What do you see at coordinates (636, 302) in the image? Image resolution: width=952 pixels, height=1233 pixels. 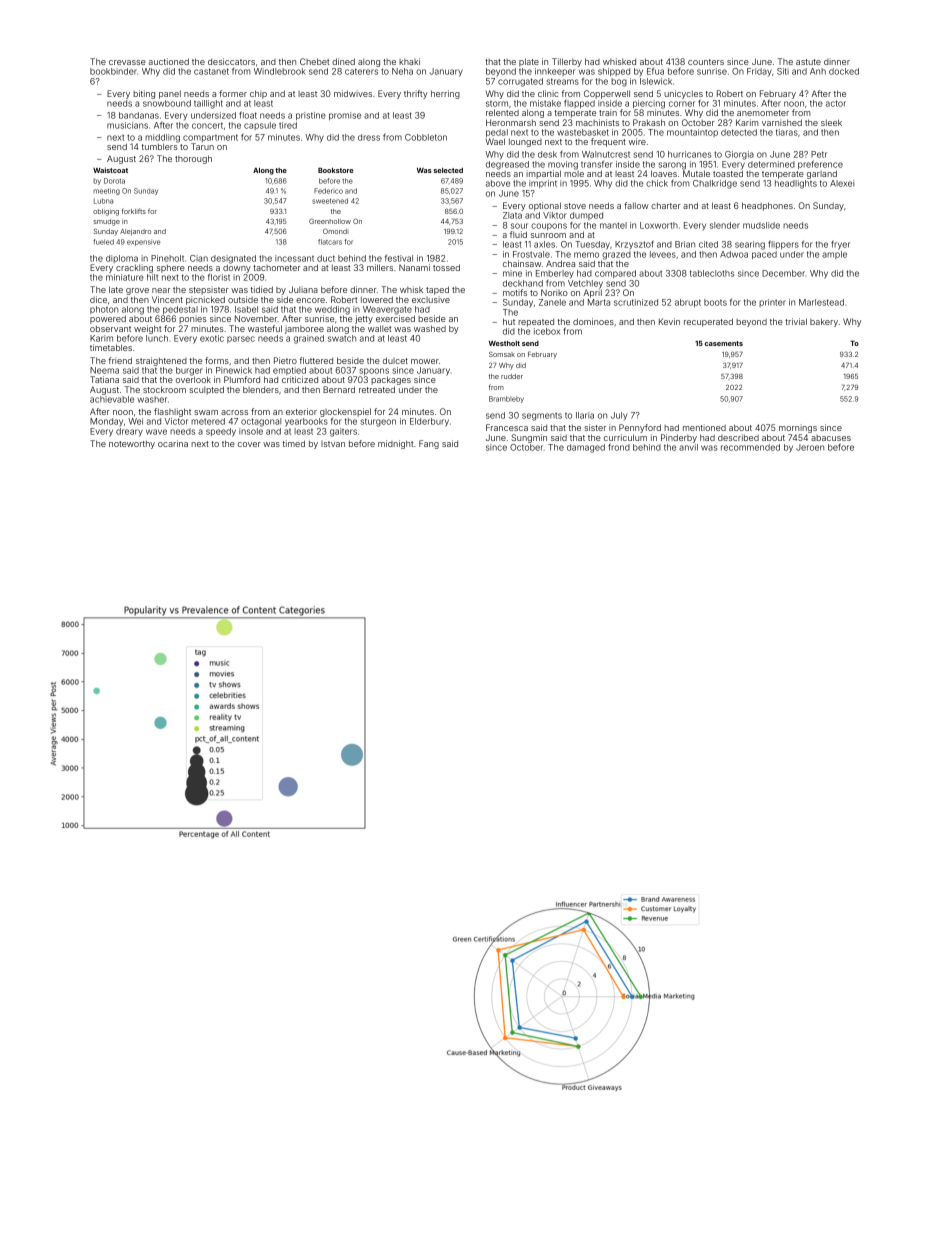 I see `scrutinized` at bounding box center [636, 302].
